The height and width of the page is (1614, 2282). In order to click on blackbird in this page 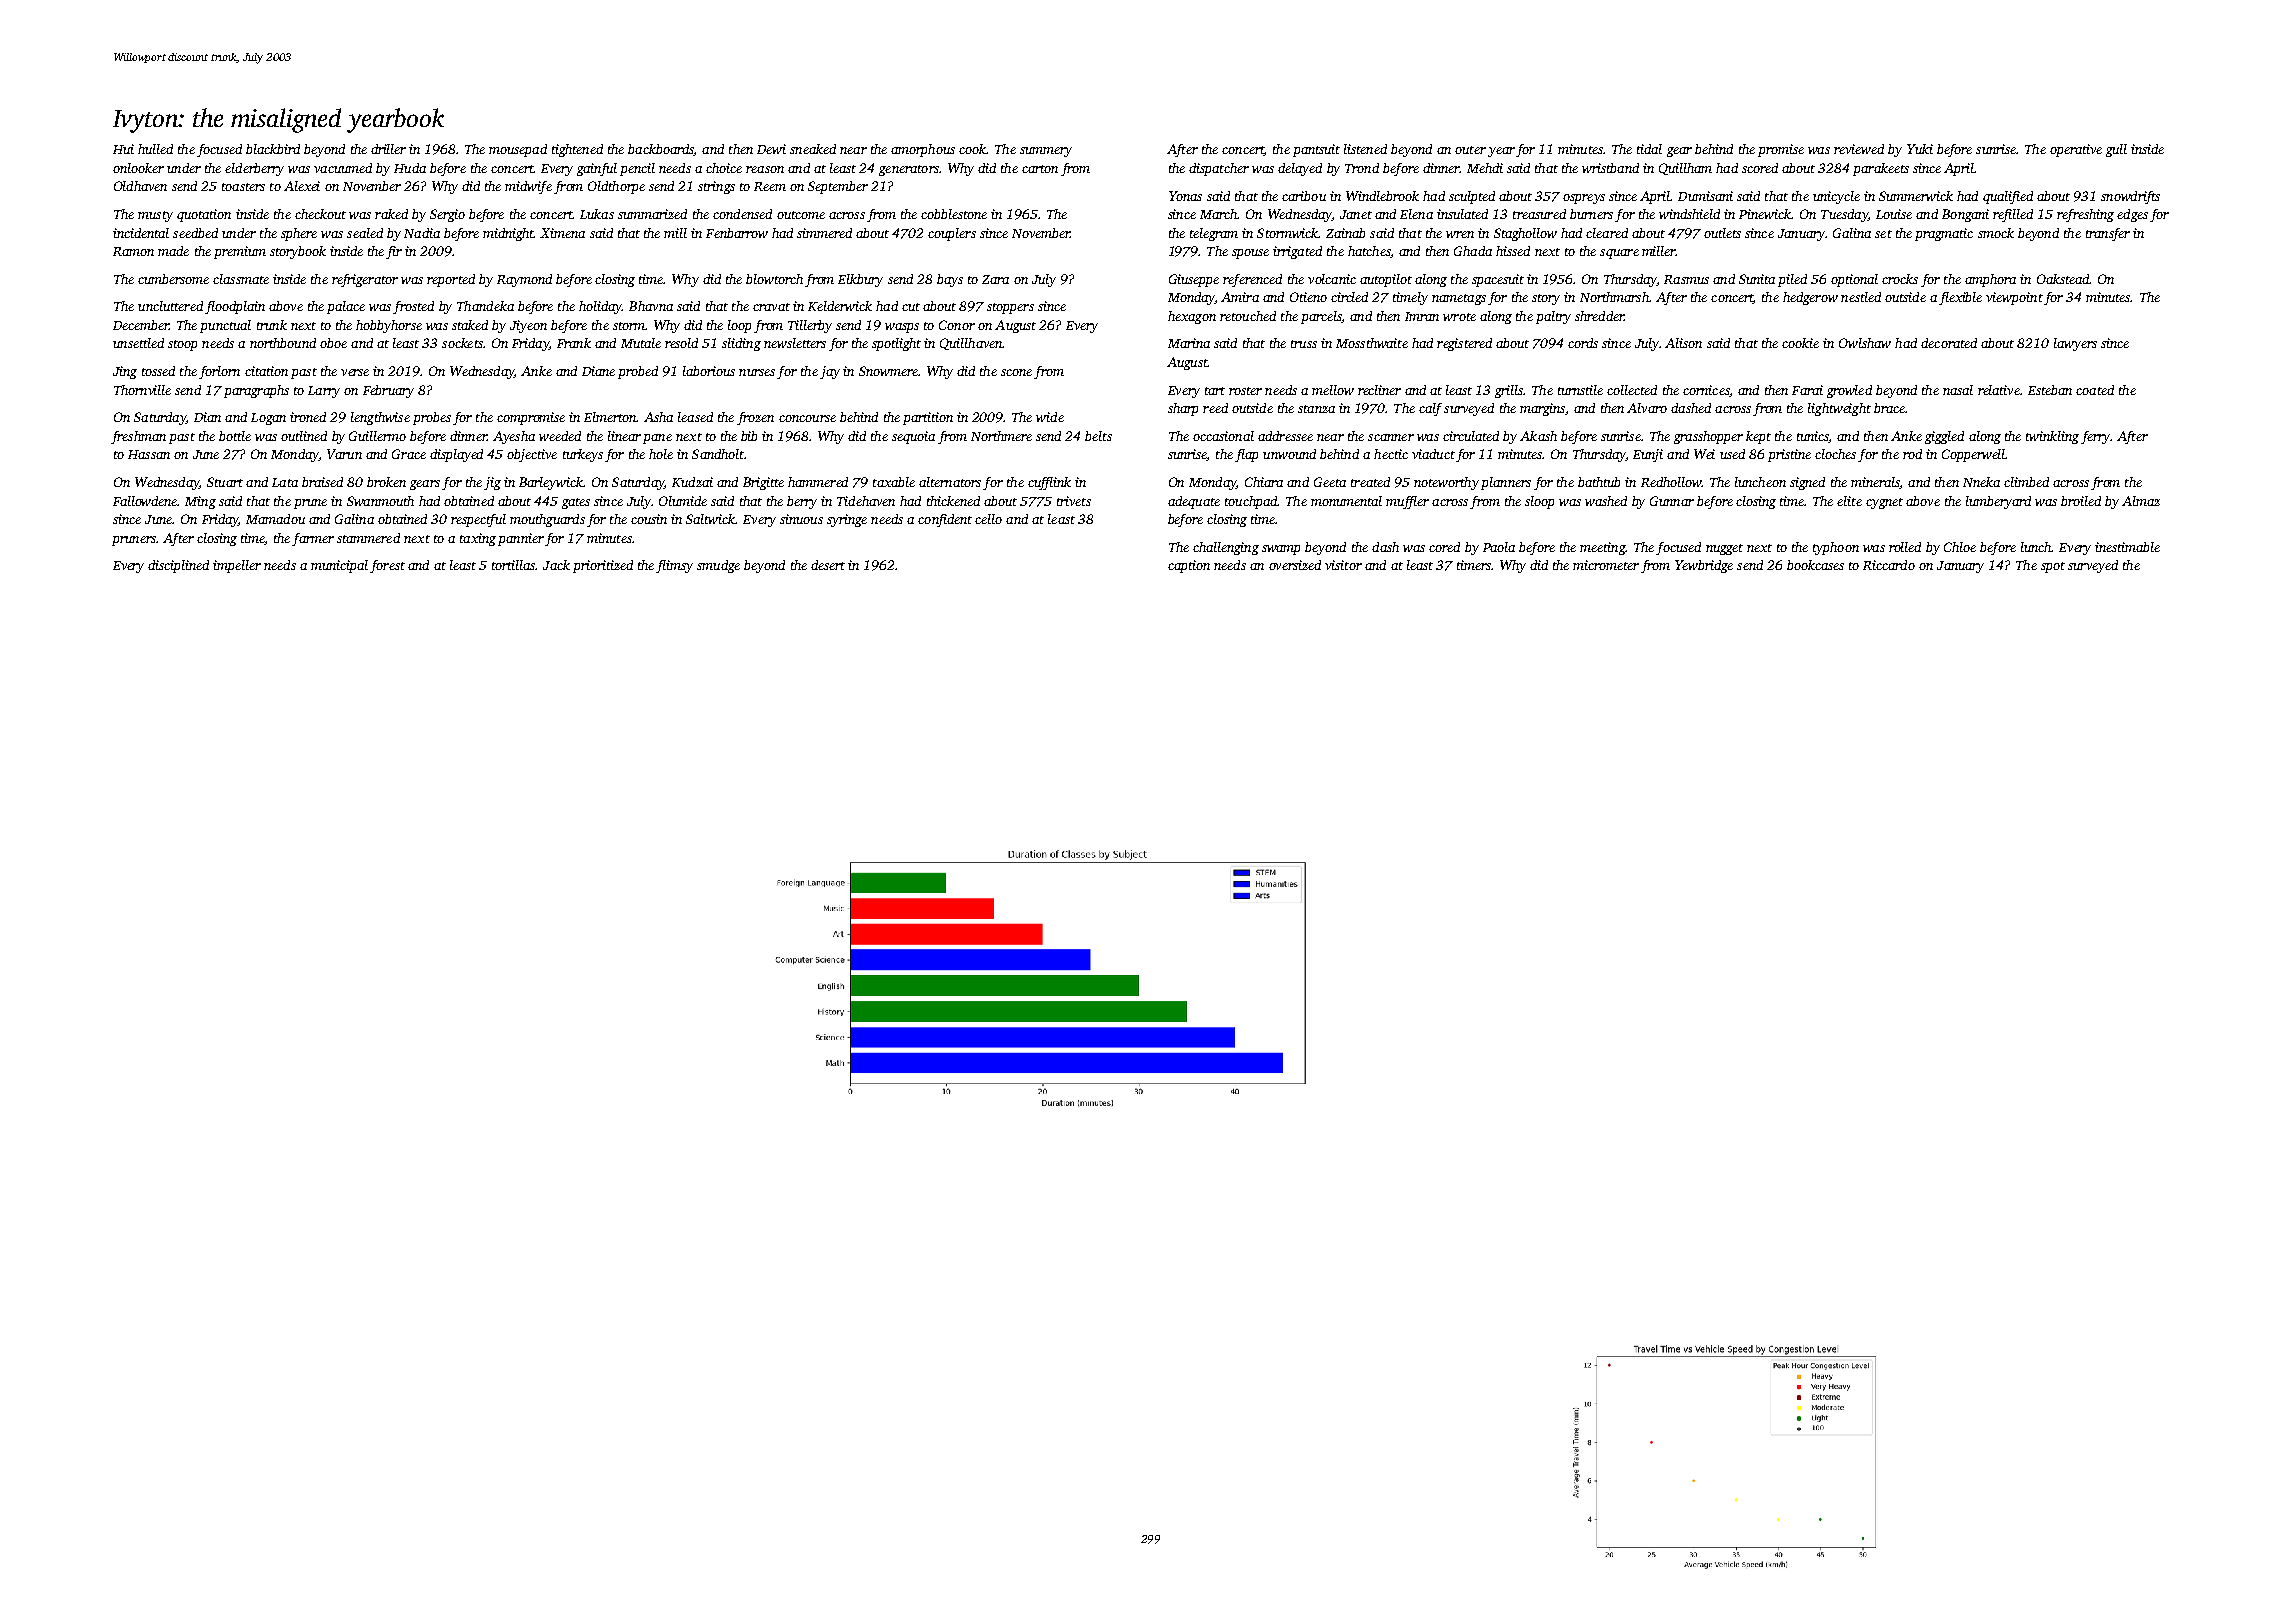, I will do `click(273, 149)`.
